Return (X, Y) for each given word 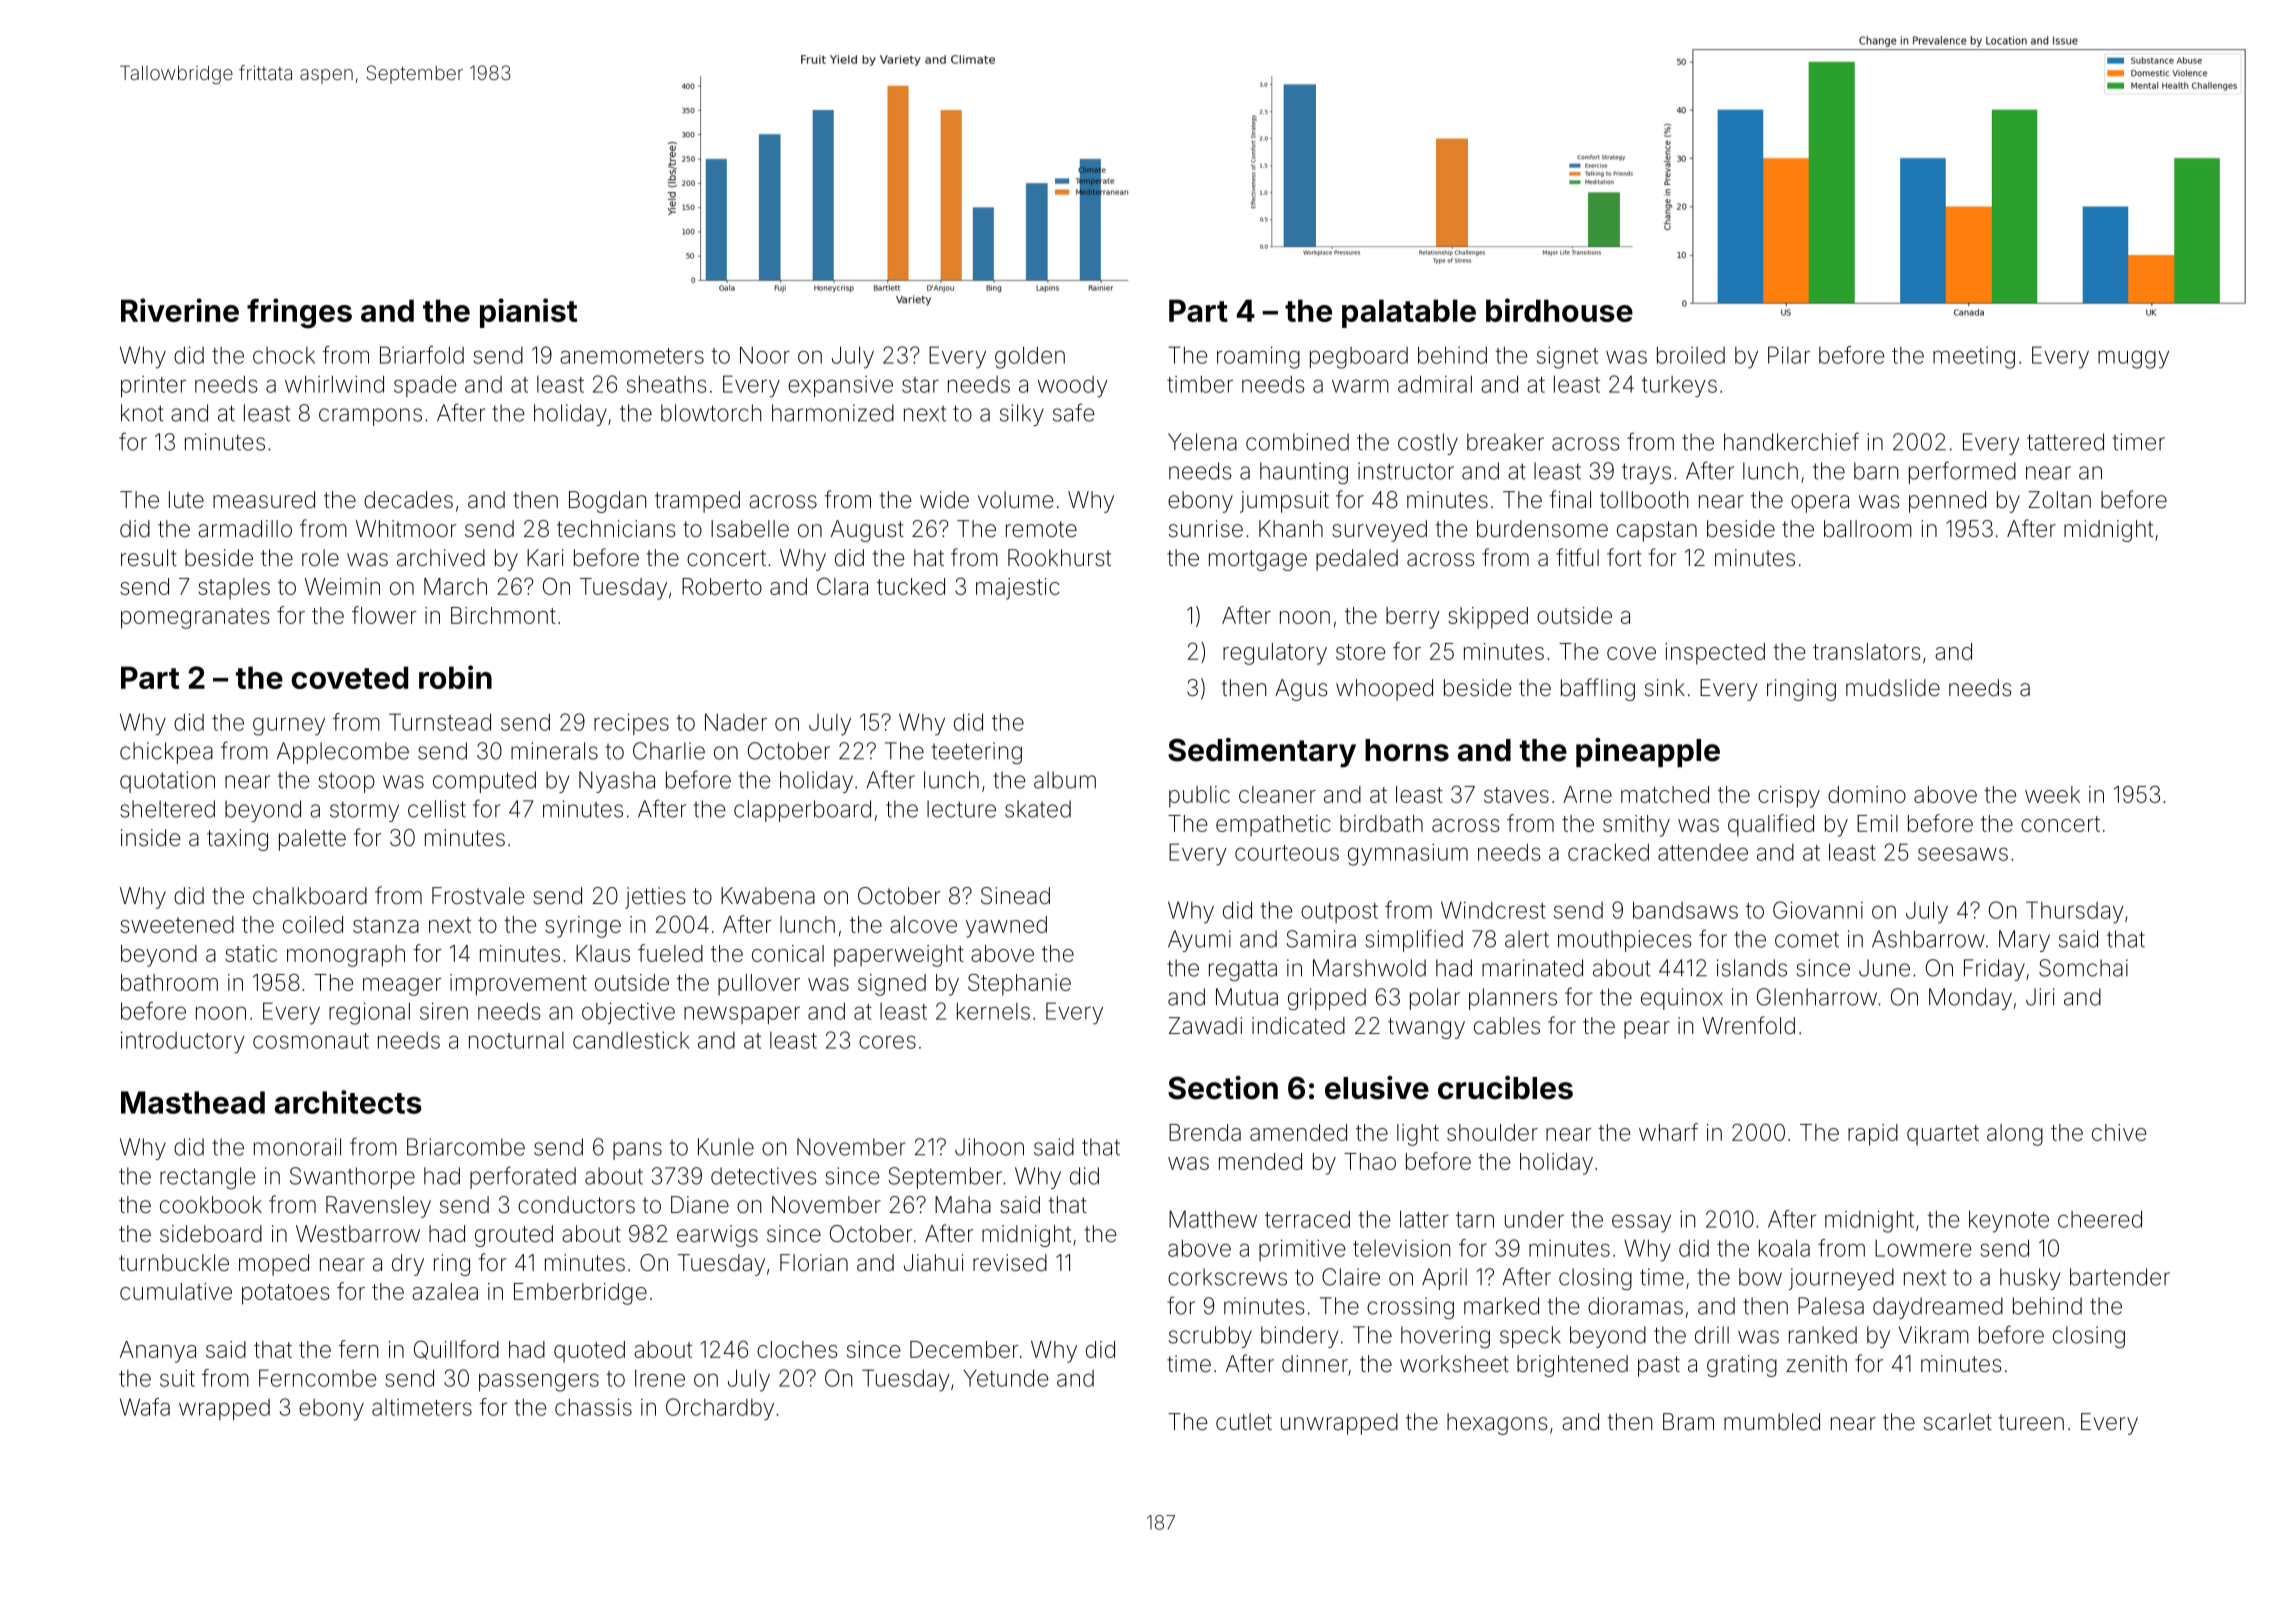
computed (484, 782)
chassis (593, 1407)
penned (1947, 502)
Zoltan (2059, 500)
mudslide (1893, 688)
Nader (736, 722)
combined (1297, 442)
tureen (2031, 1422)
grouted (514, 1236)
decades (408, 500)
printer (153, 386)
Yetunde (1006, 1378)
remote (1041, 529)
